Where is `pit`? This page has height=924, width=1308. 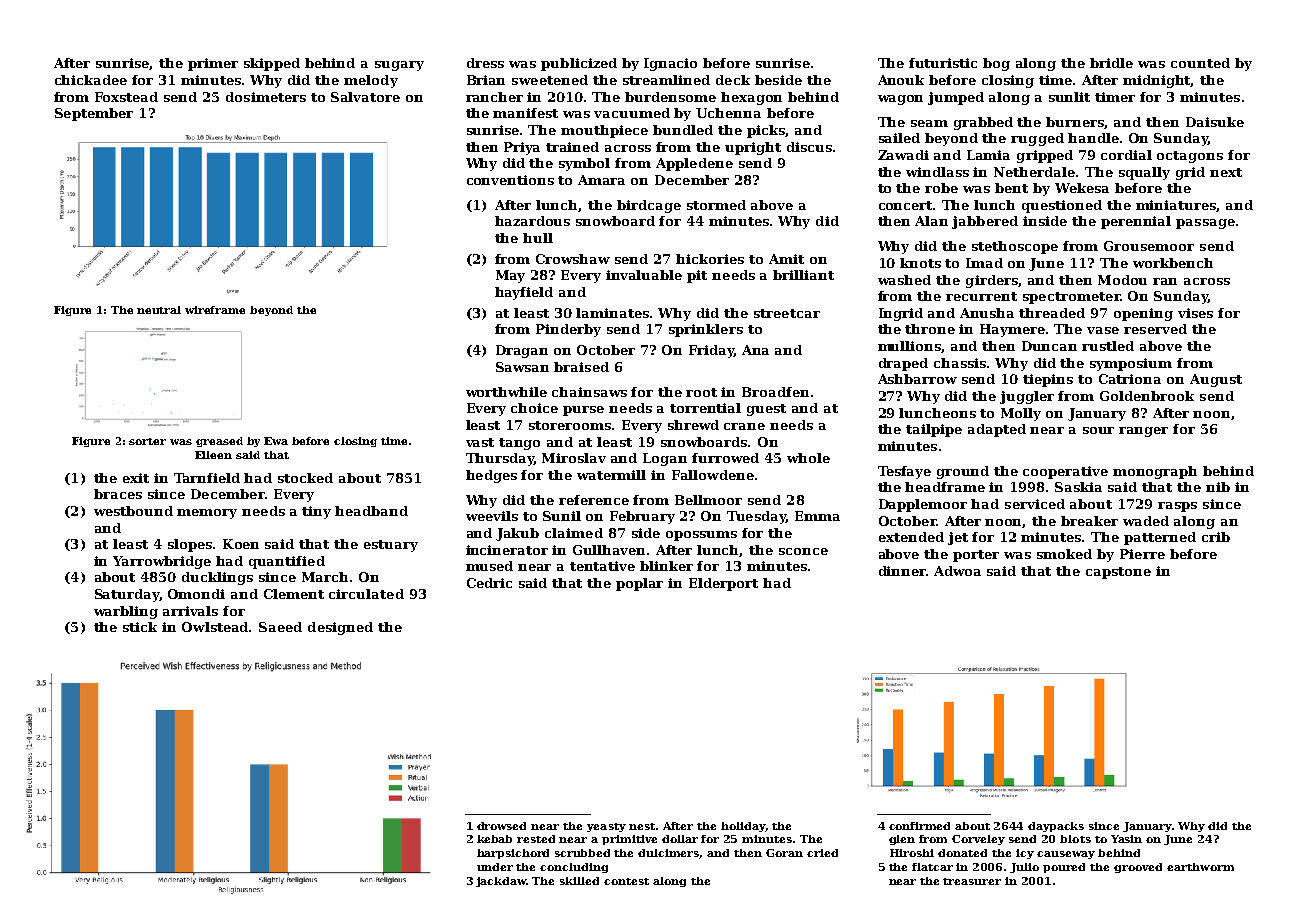
pit is located at coordinates (697, 276).
